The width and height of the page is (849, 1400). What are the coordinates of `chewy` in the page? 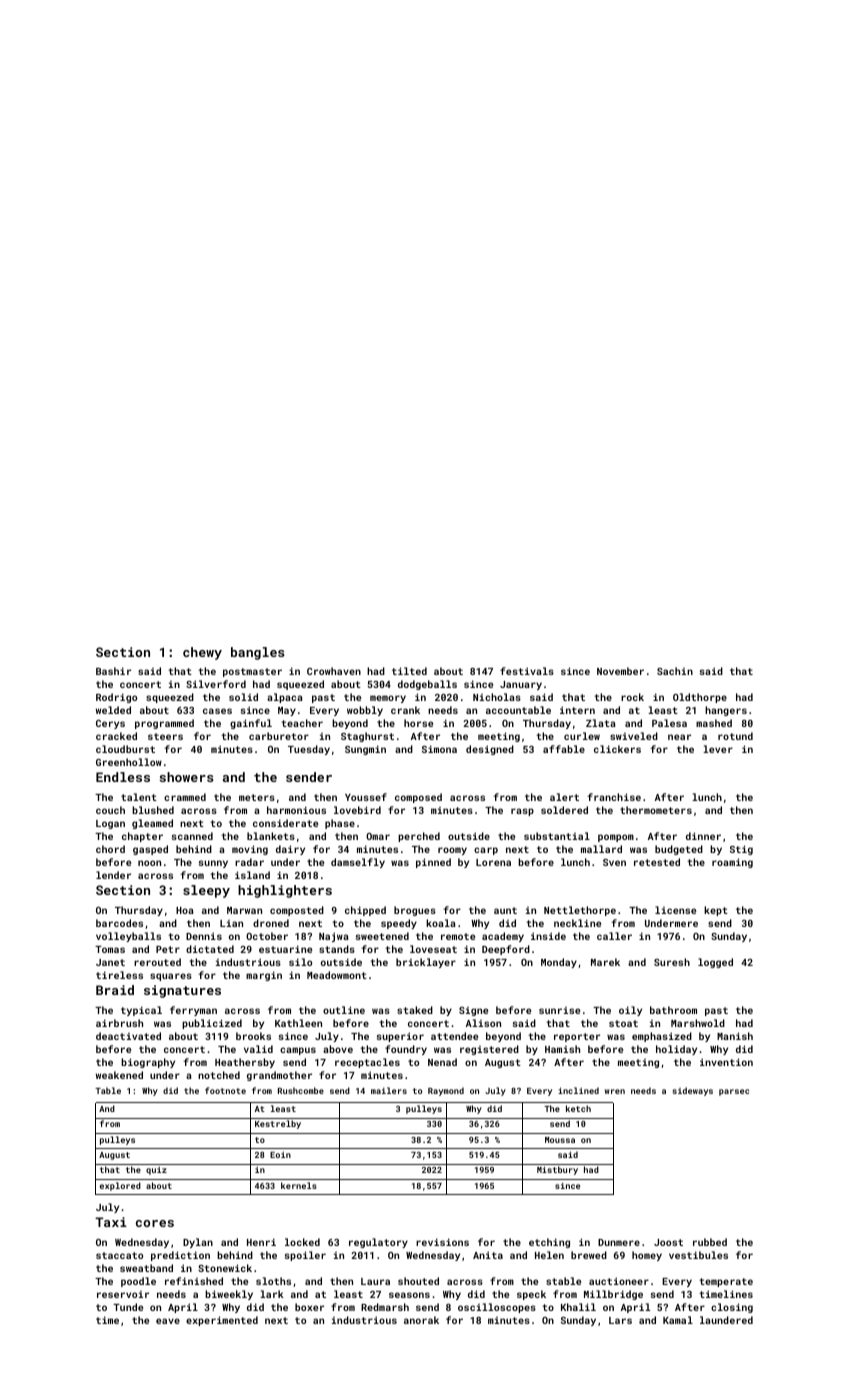 It's located at (202, 653).
